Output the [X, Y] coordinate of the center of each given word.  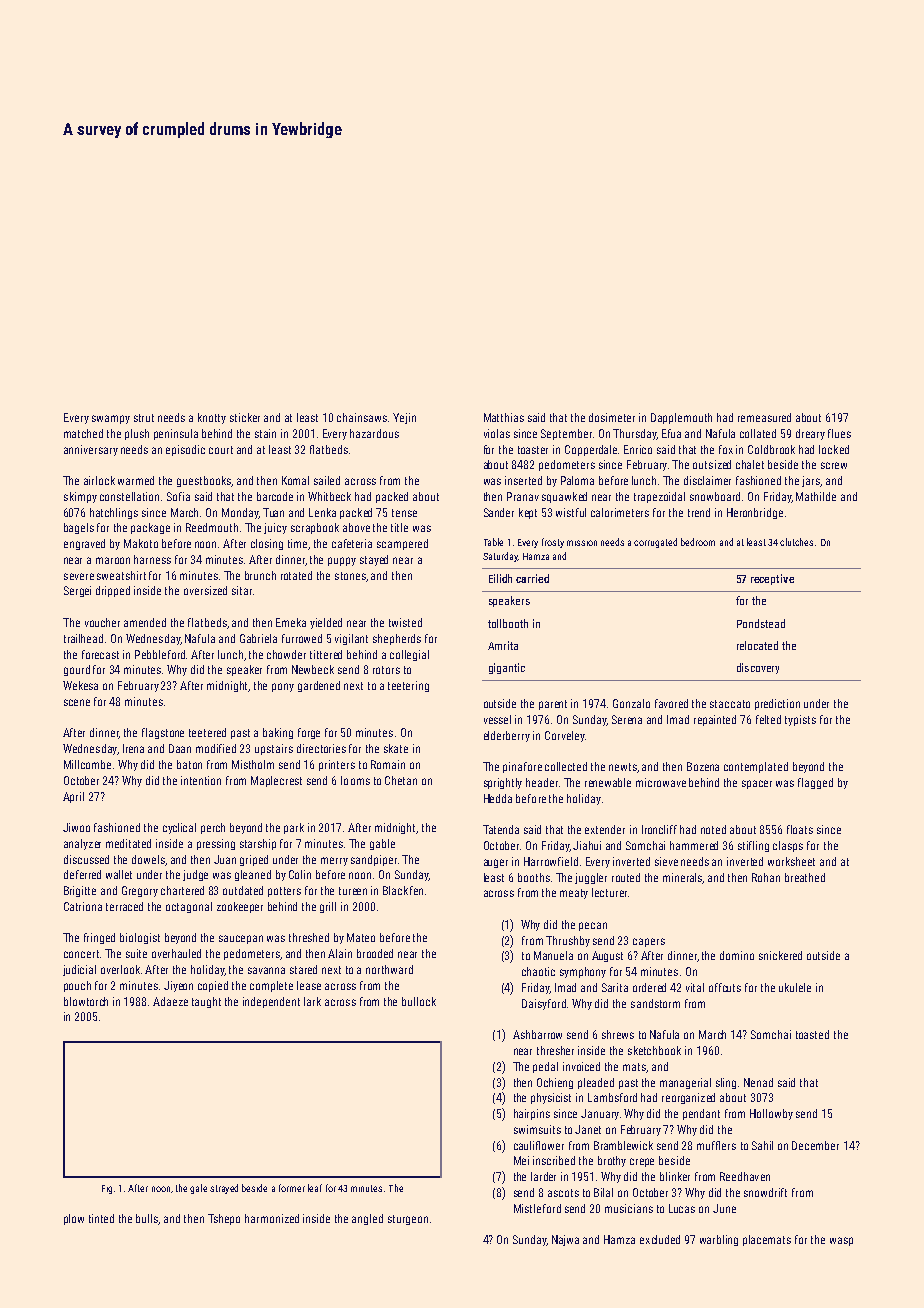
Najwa [565, 1240]
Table [493, 542]
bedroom [698, 542]
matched [83, 433]
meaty [574, 894]
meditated [128, 843]
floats [800, 829]
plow [74, 1219]
